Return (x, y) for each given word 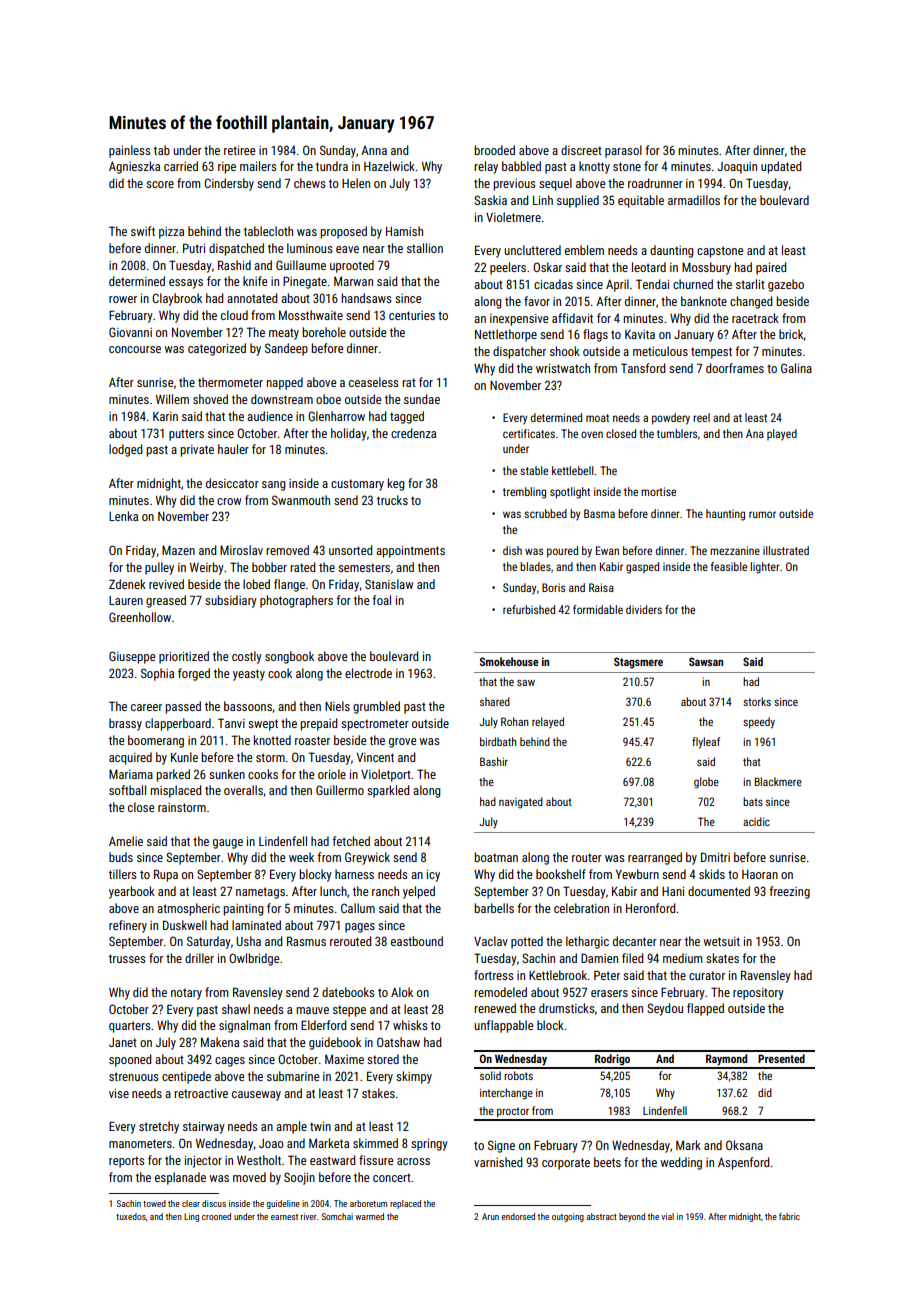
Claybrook (177, 299)
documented (719, 891)
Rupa (166, 875)
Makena (220, 1042)
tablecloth (268, 231)
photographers (296, 601)
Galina (796, 368)
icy (433, 876)
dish (512, 550)
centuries (412, 315)
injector (203, 1162)
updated (781, 167)
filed (632, 958)
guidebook (335, 1043)
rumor (762, 514)
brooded (494, 150)
